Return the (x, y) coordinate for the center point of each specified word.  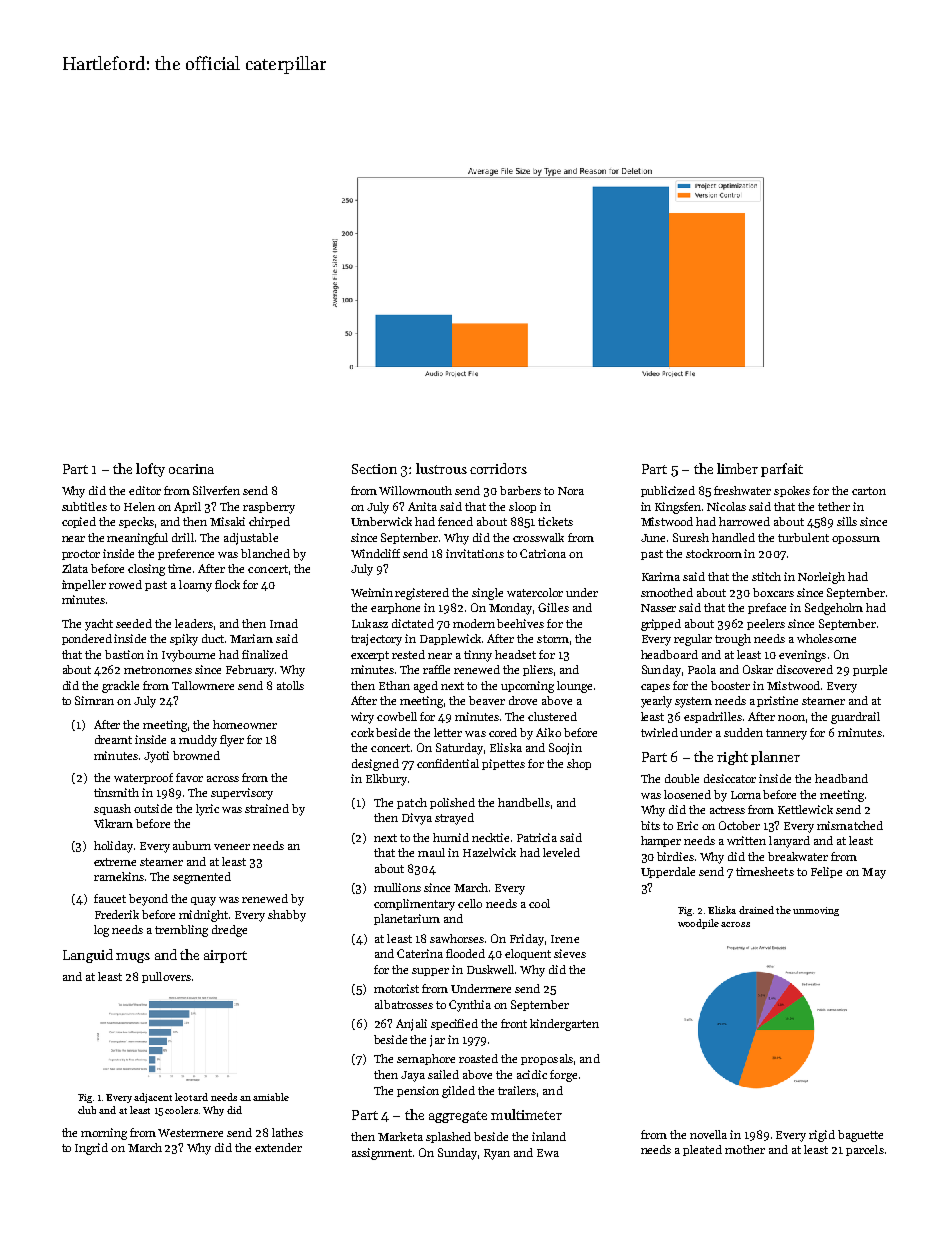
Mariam (251, 638)
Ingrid (91, 1149)
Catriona (543, 553)
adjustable (251, 539)
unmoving (816, 911)
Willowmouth (415, 490)
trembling (181, 931)
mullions (397, 887)
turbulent (803, 537)
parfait (782, 470)
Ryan (497, 1154)
